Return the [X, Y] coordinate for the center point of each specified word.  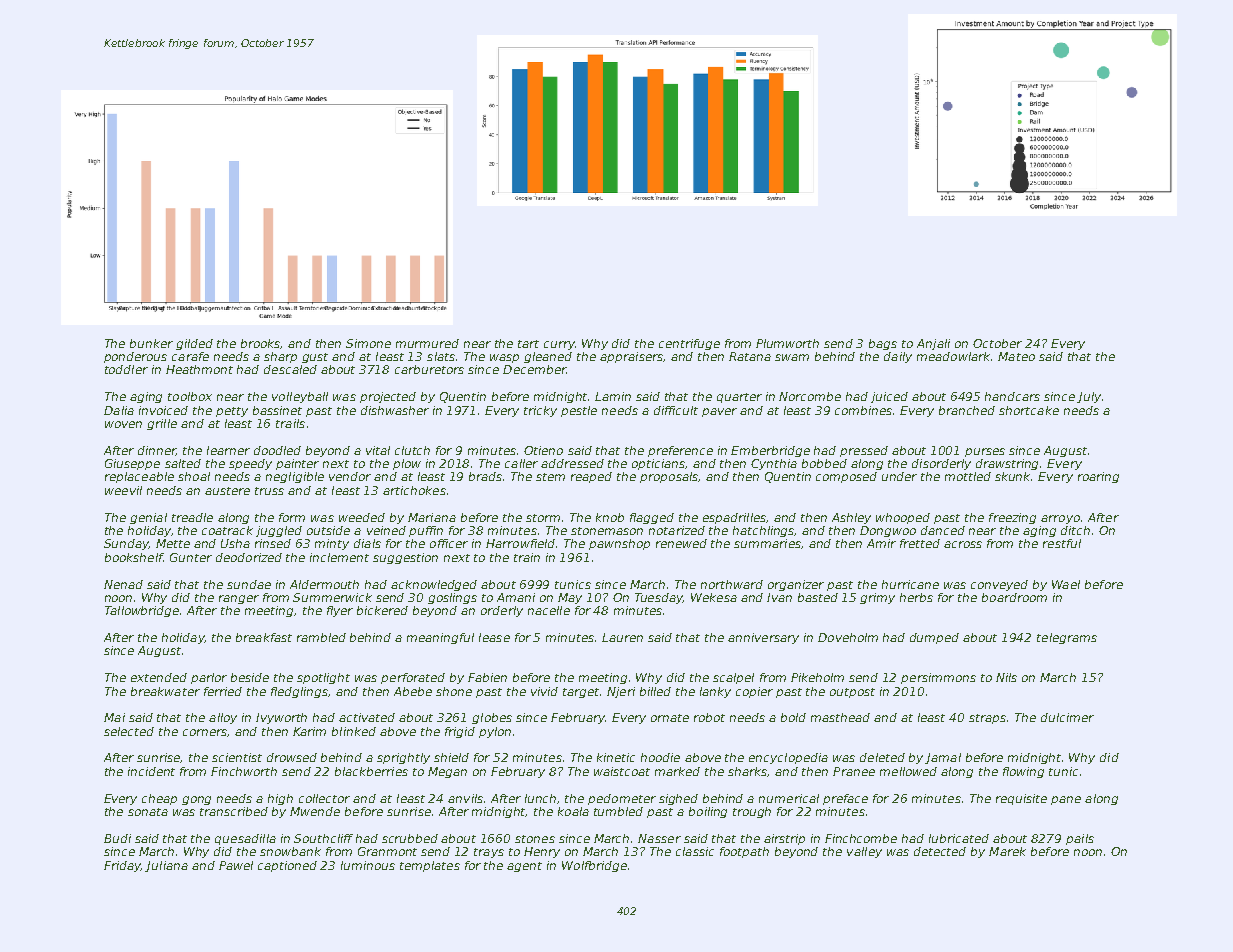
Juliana [166, 866]
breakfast [264, 637]
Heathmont [199, 369]
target [581, 693]
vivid [544, 691]
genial [148, 518]
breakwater [165, 691]
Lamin [613, 396]
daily [898, 357]
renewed [681, 543]
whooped [903, 518]
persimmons [938, 678]
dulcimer [1067, 717]
